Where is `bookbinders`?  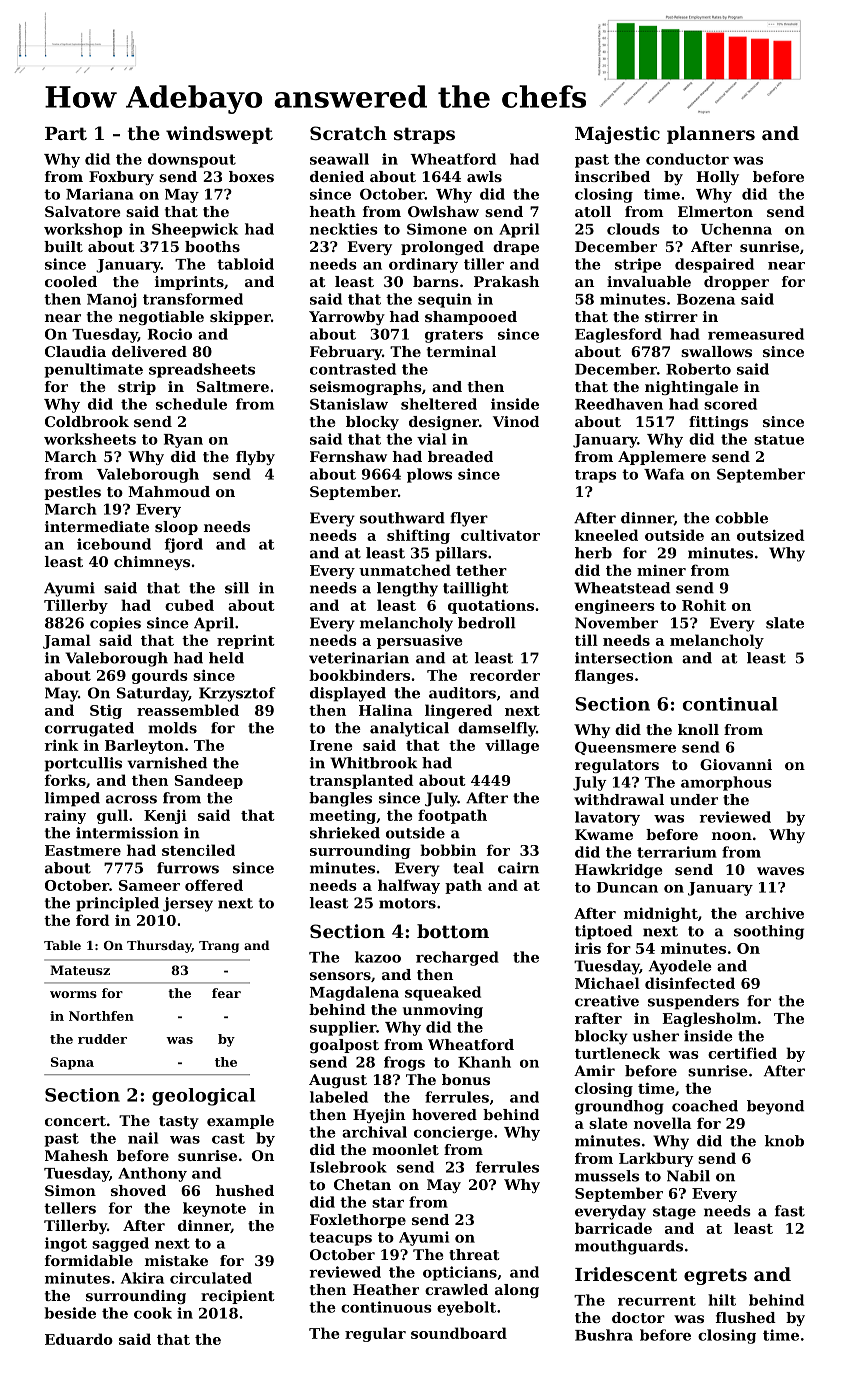 bookbinders is located at coordinates (359, 675).
